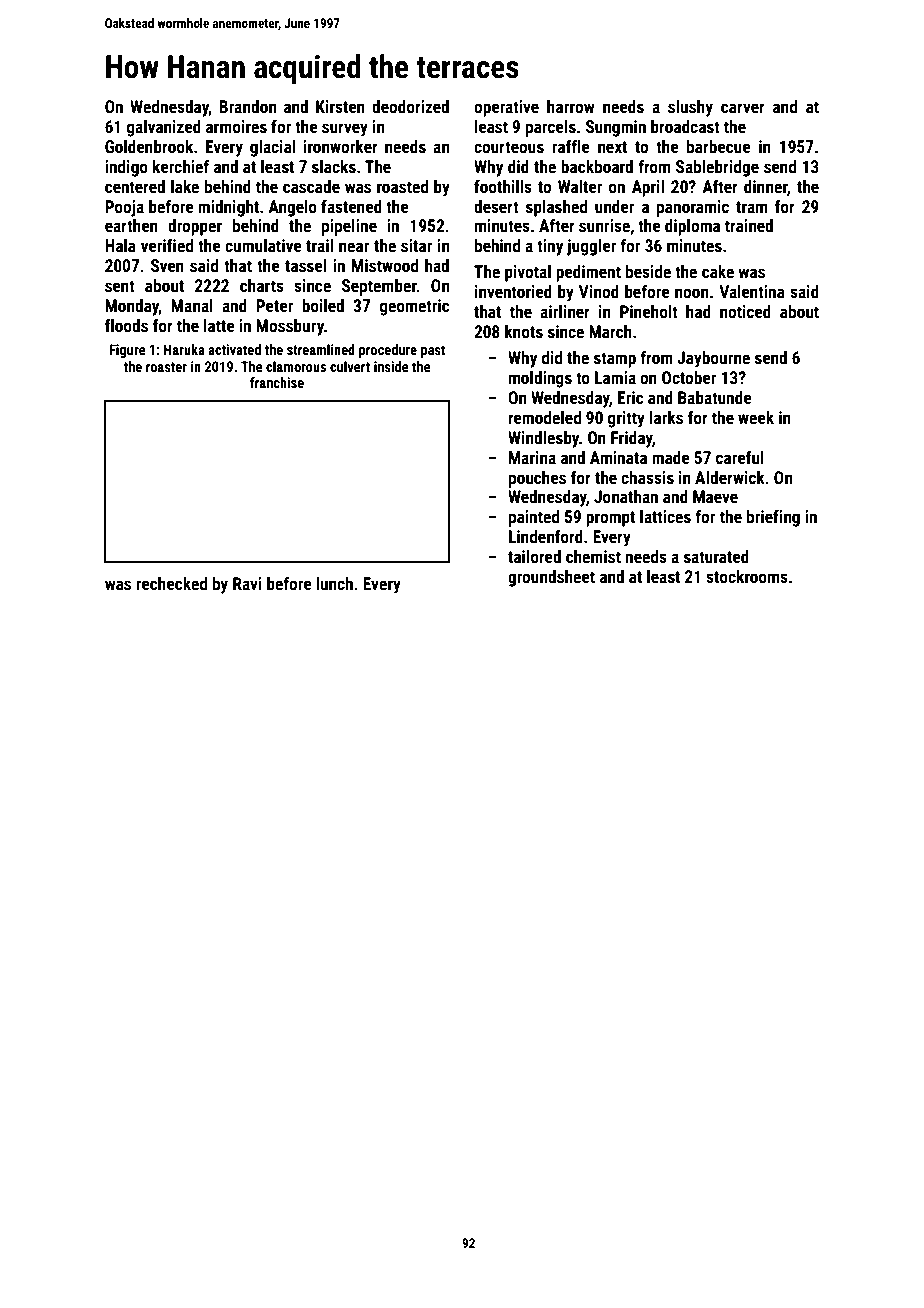 The image size is (924, 1308). I want to click on rechecked, so click(171, 583).
